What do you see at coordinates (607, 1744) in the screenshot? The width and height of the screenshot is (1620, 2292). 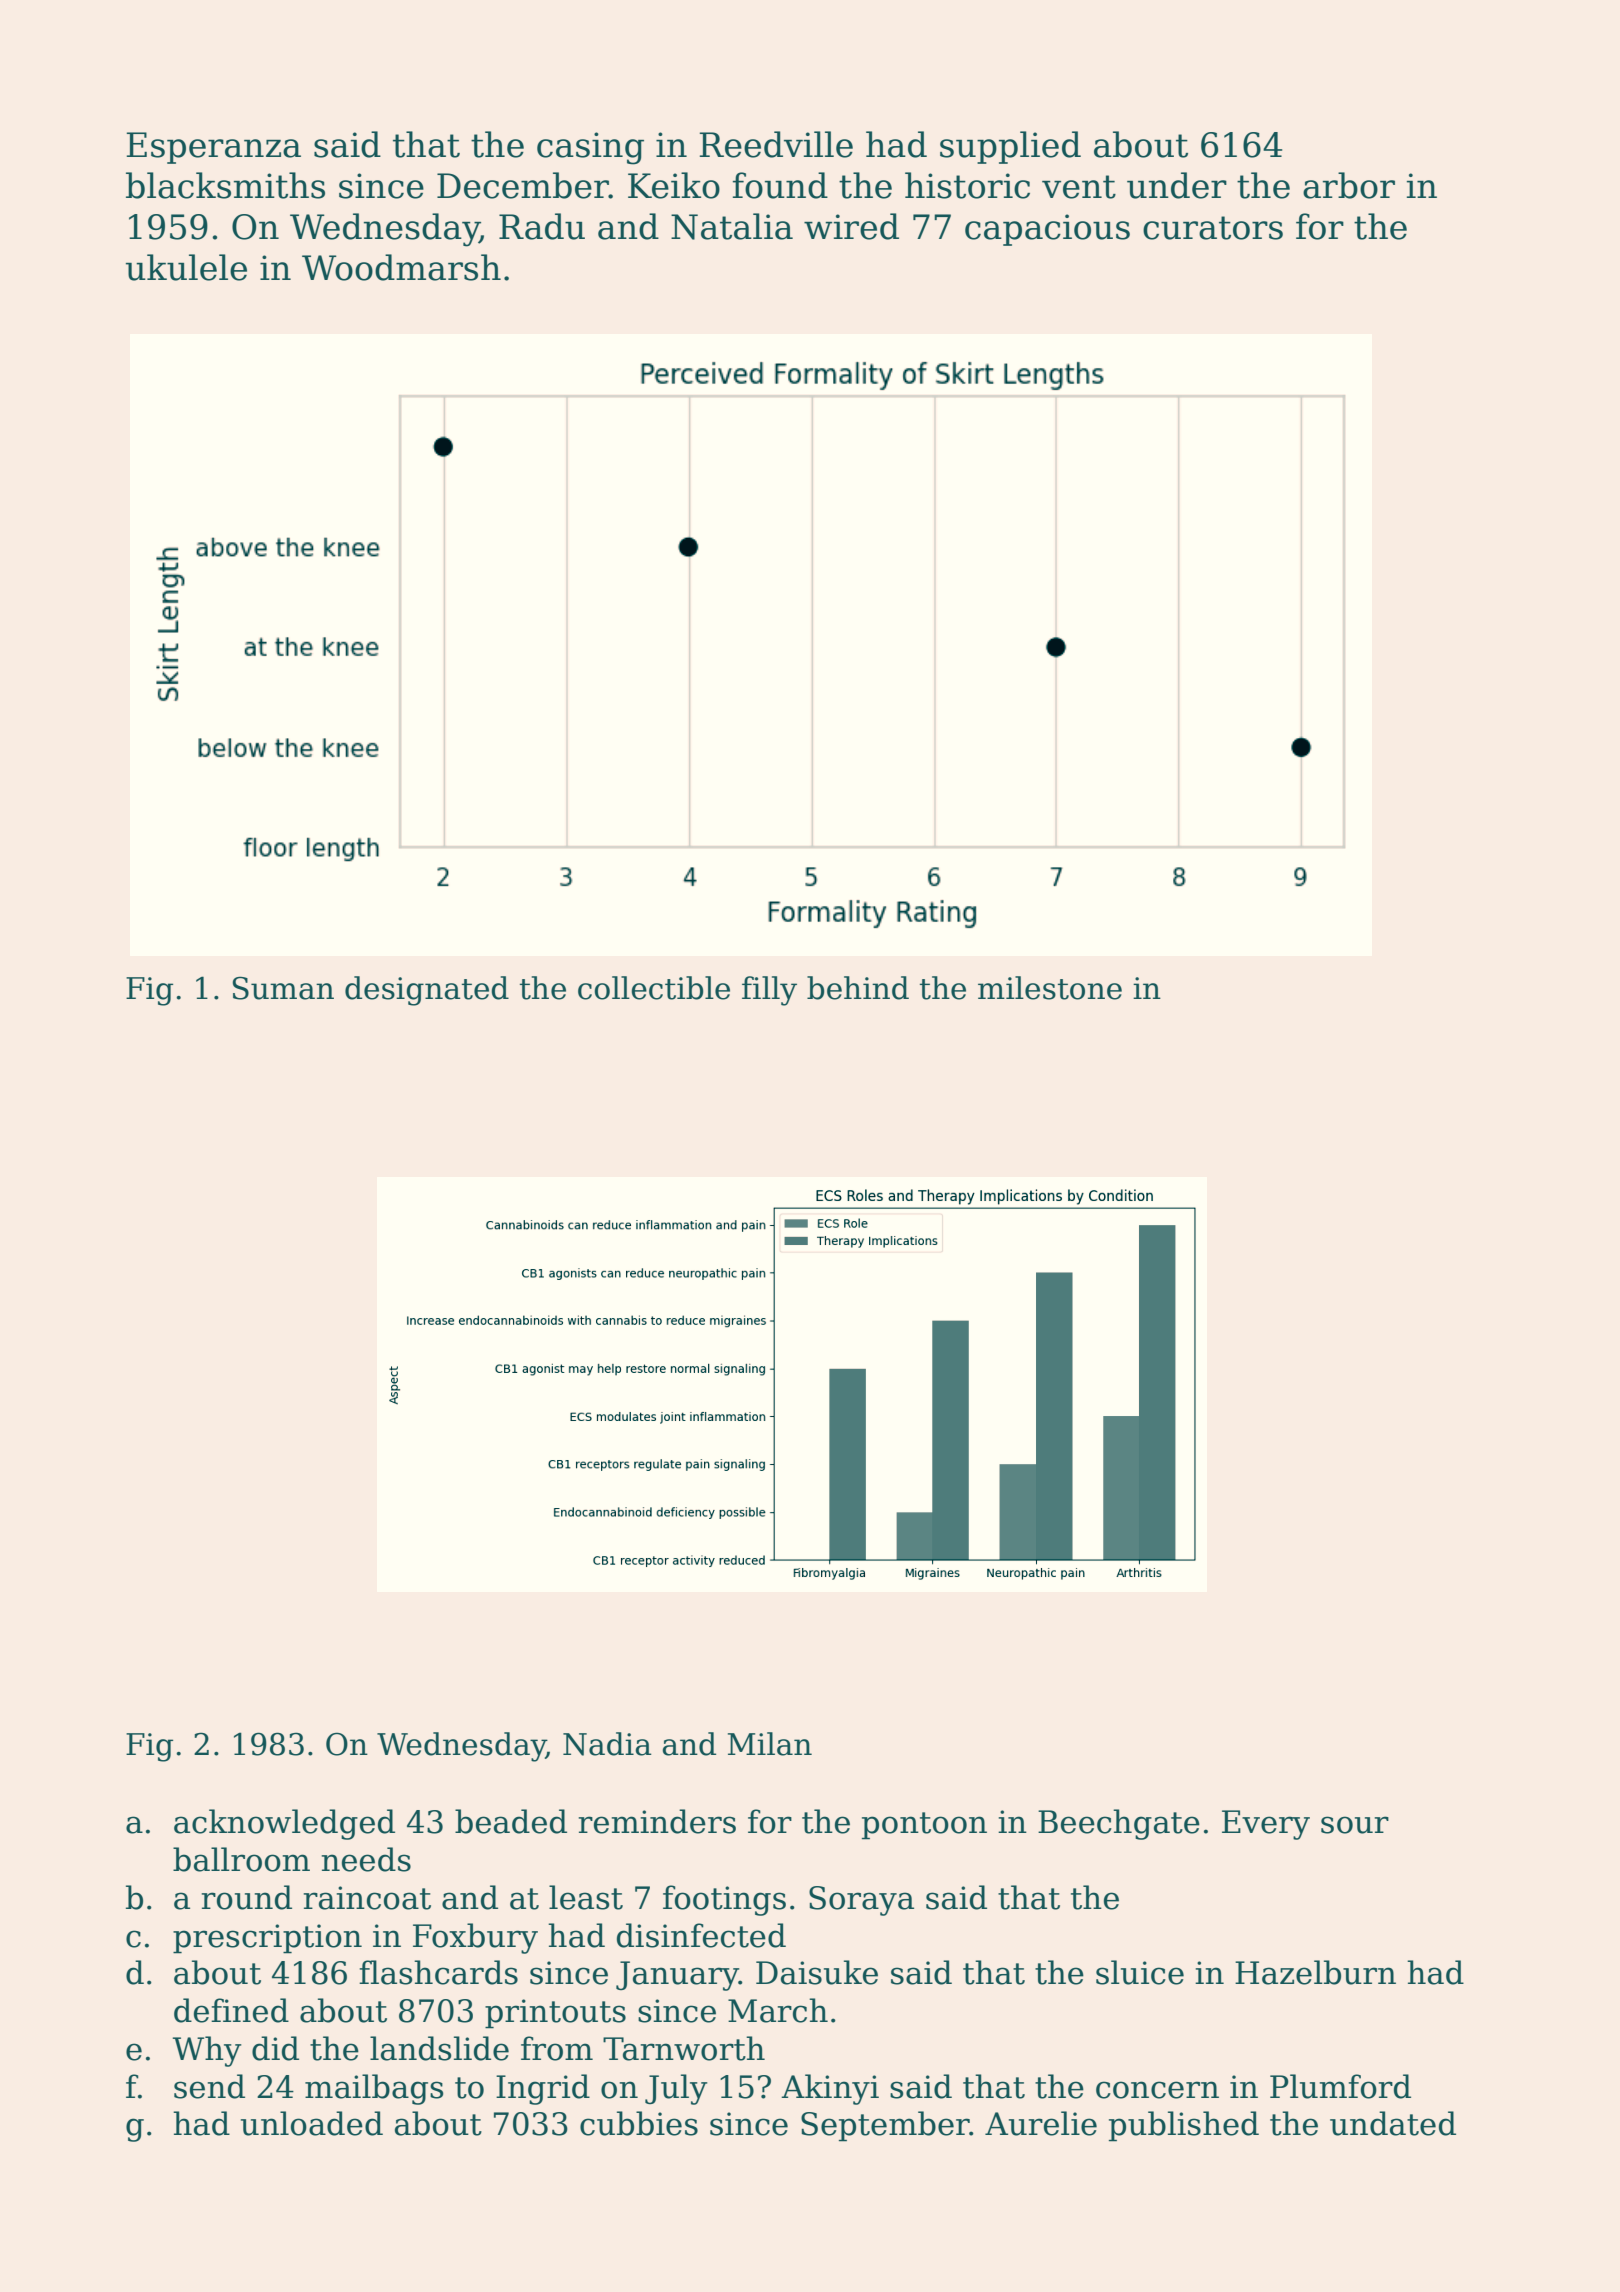 I see `Nadia` at bounding box center [607, 1744].
